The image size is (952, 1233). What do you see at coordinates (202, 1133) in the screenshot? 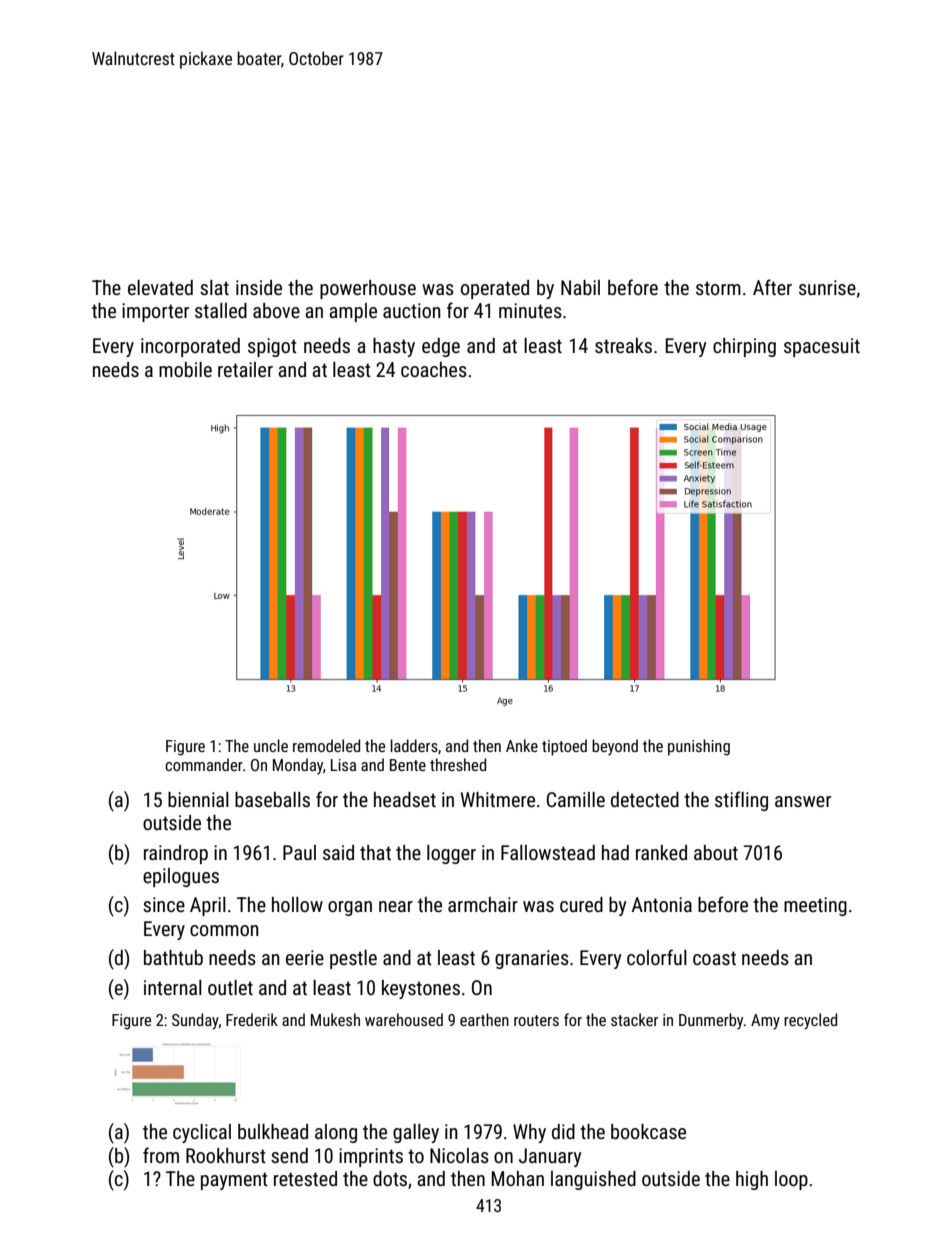
I see `cyclical` at bounding box center [202, 1133].
